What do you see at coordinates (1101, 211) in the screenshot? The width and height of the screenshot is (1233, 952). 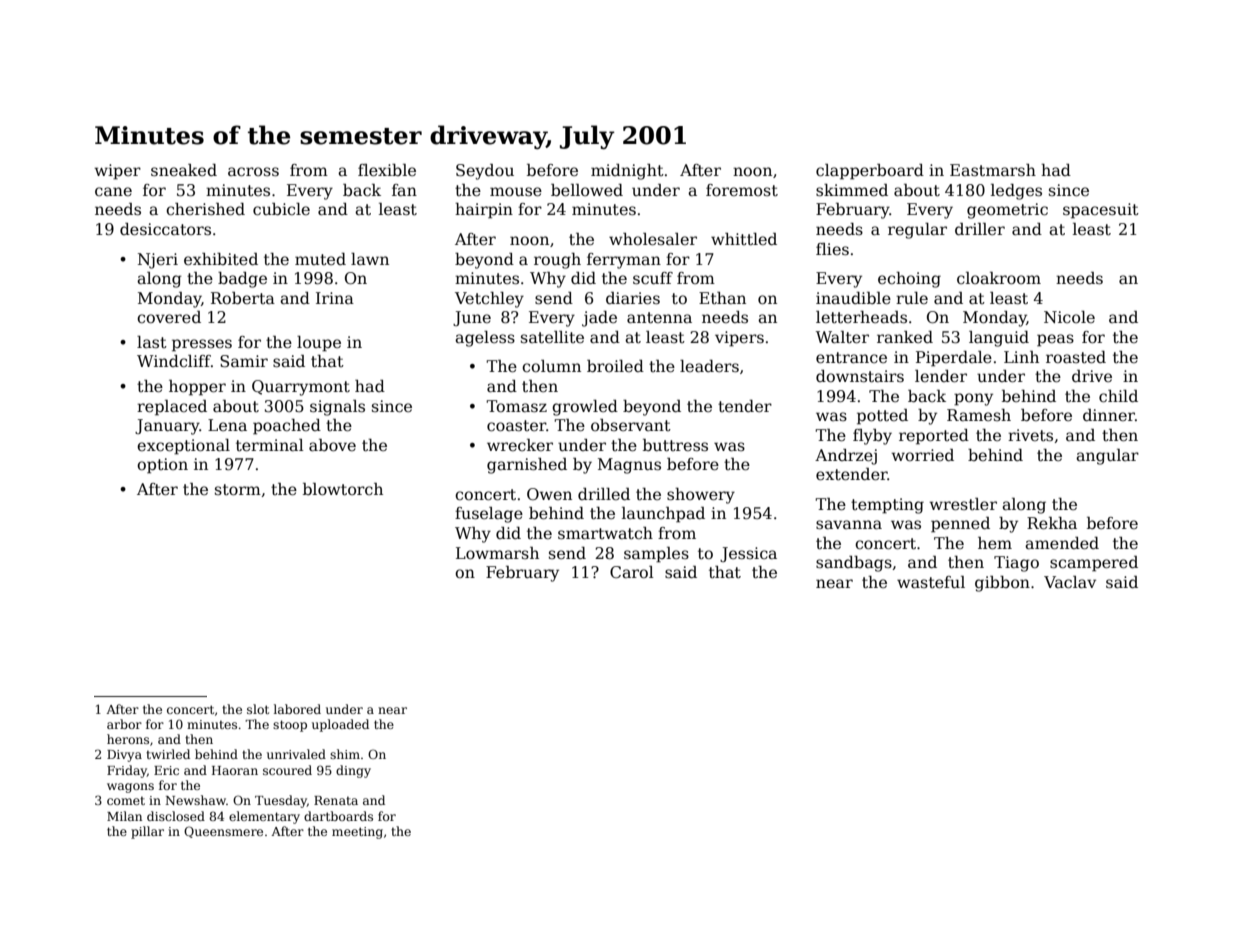 I see `spacesuit` at bounding box center [1101, 211].
